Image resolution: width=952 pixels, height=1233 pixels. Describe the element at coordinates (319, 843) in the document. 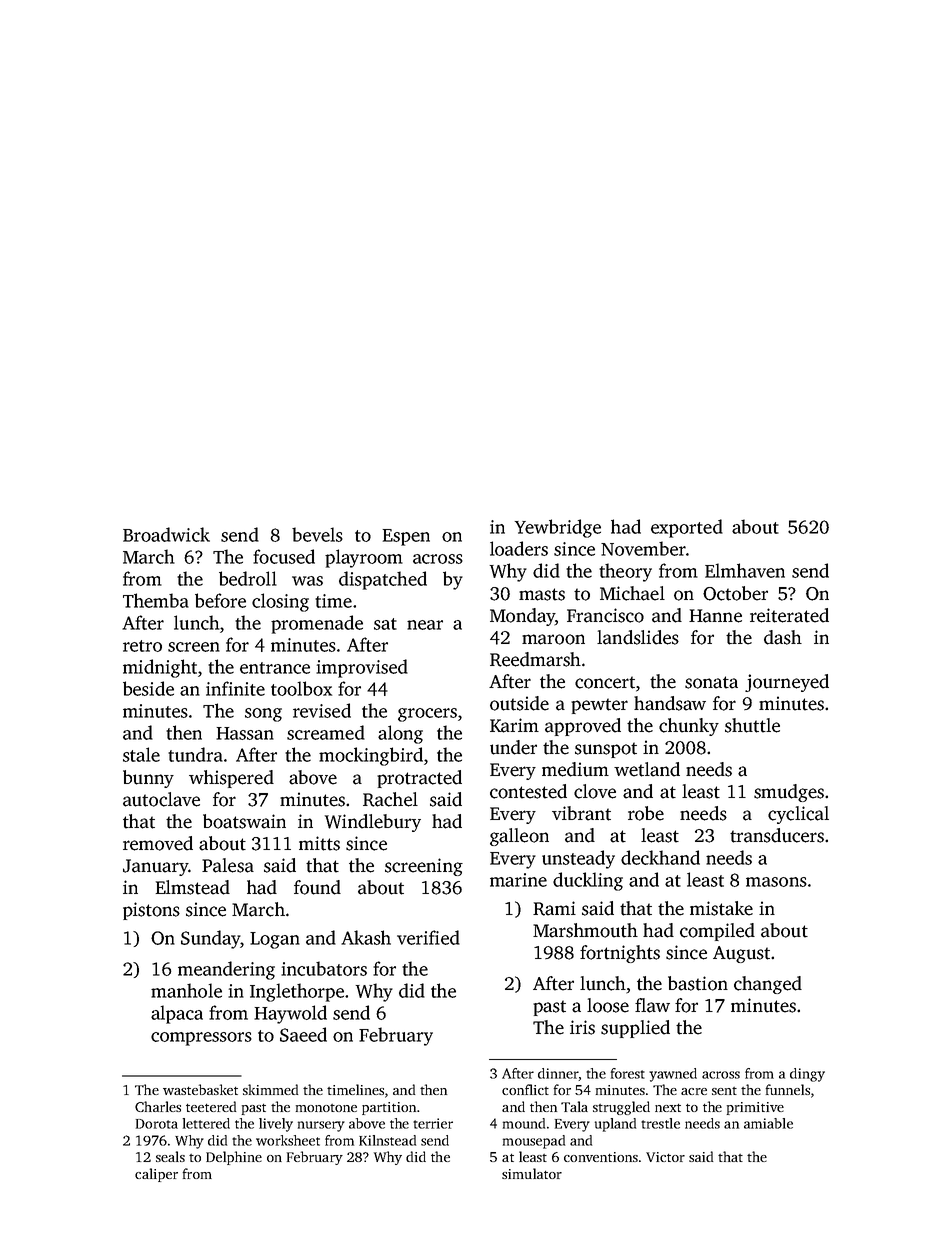

I see `mitts` at that location.
